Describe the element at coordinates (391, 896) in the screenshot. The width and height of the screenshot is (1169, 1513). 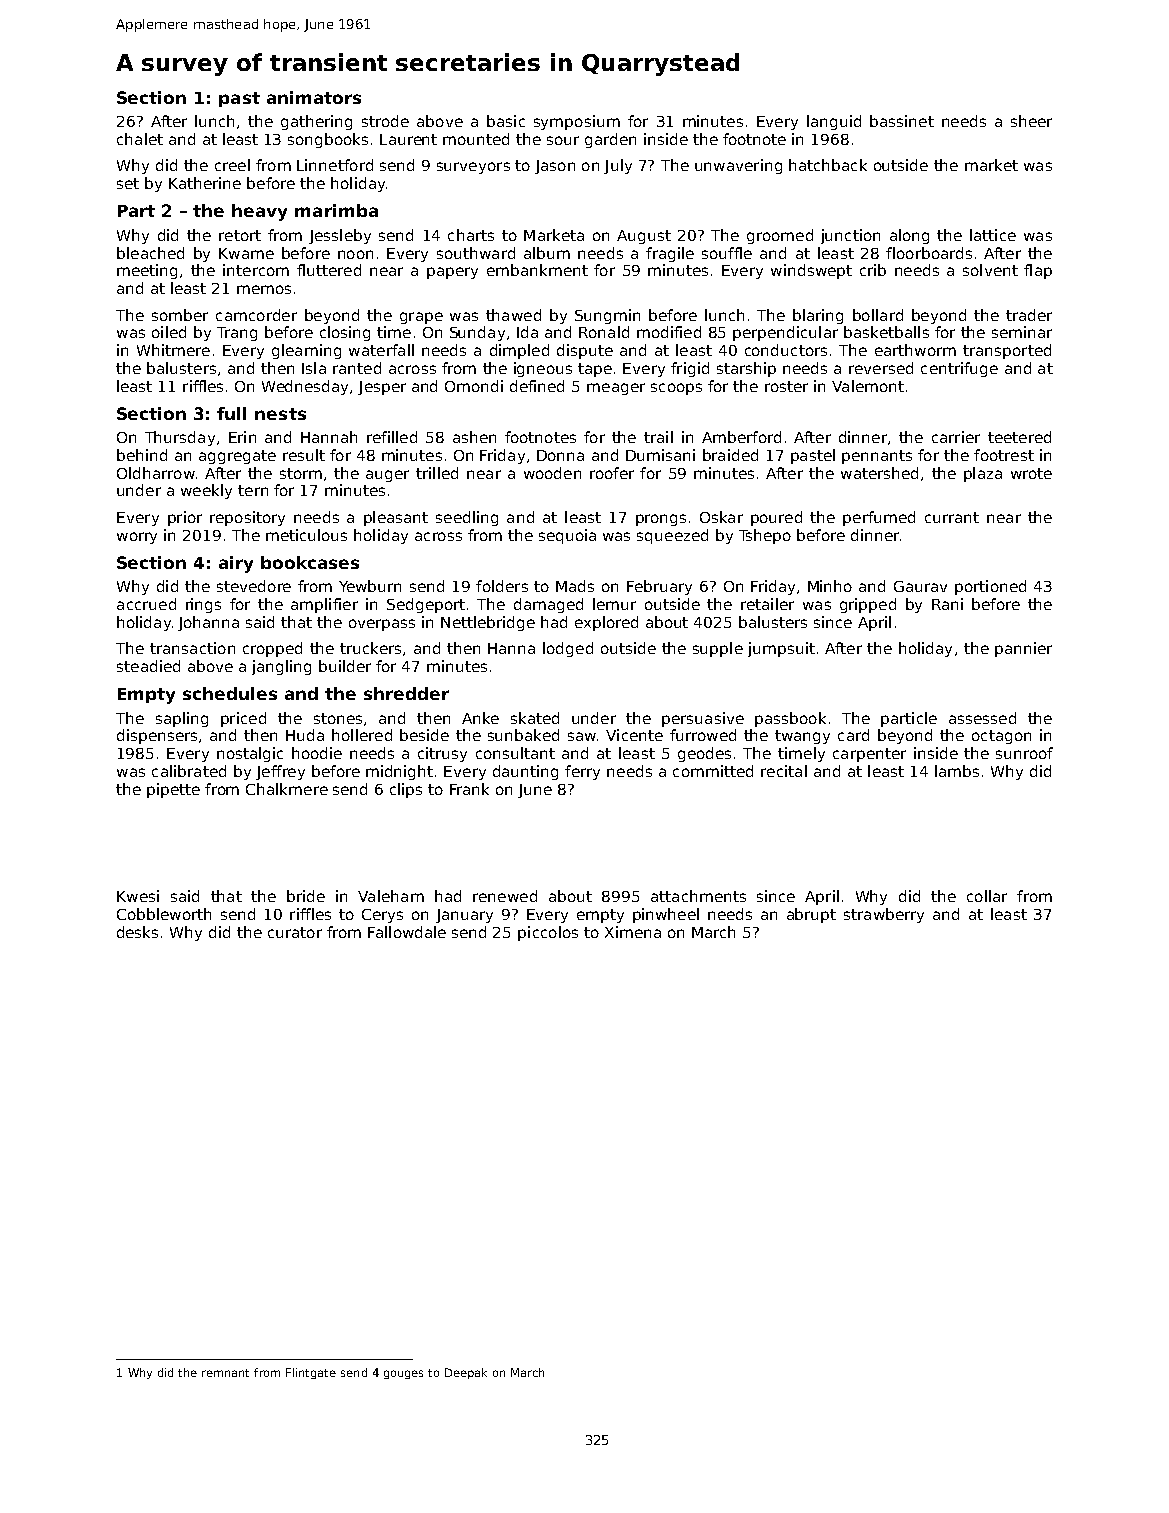
I see `Valeham` at that location.
